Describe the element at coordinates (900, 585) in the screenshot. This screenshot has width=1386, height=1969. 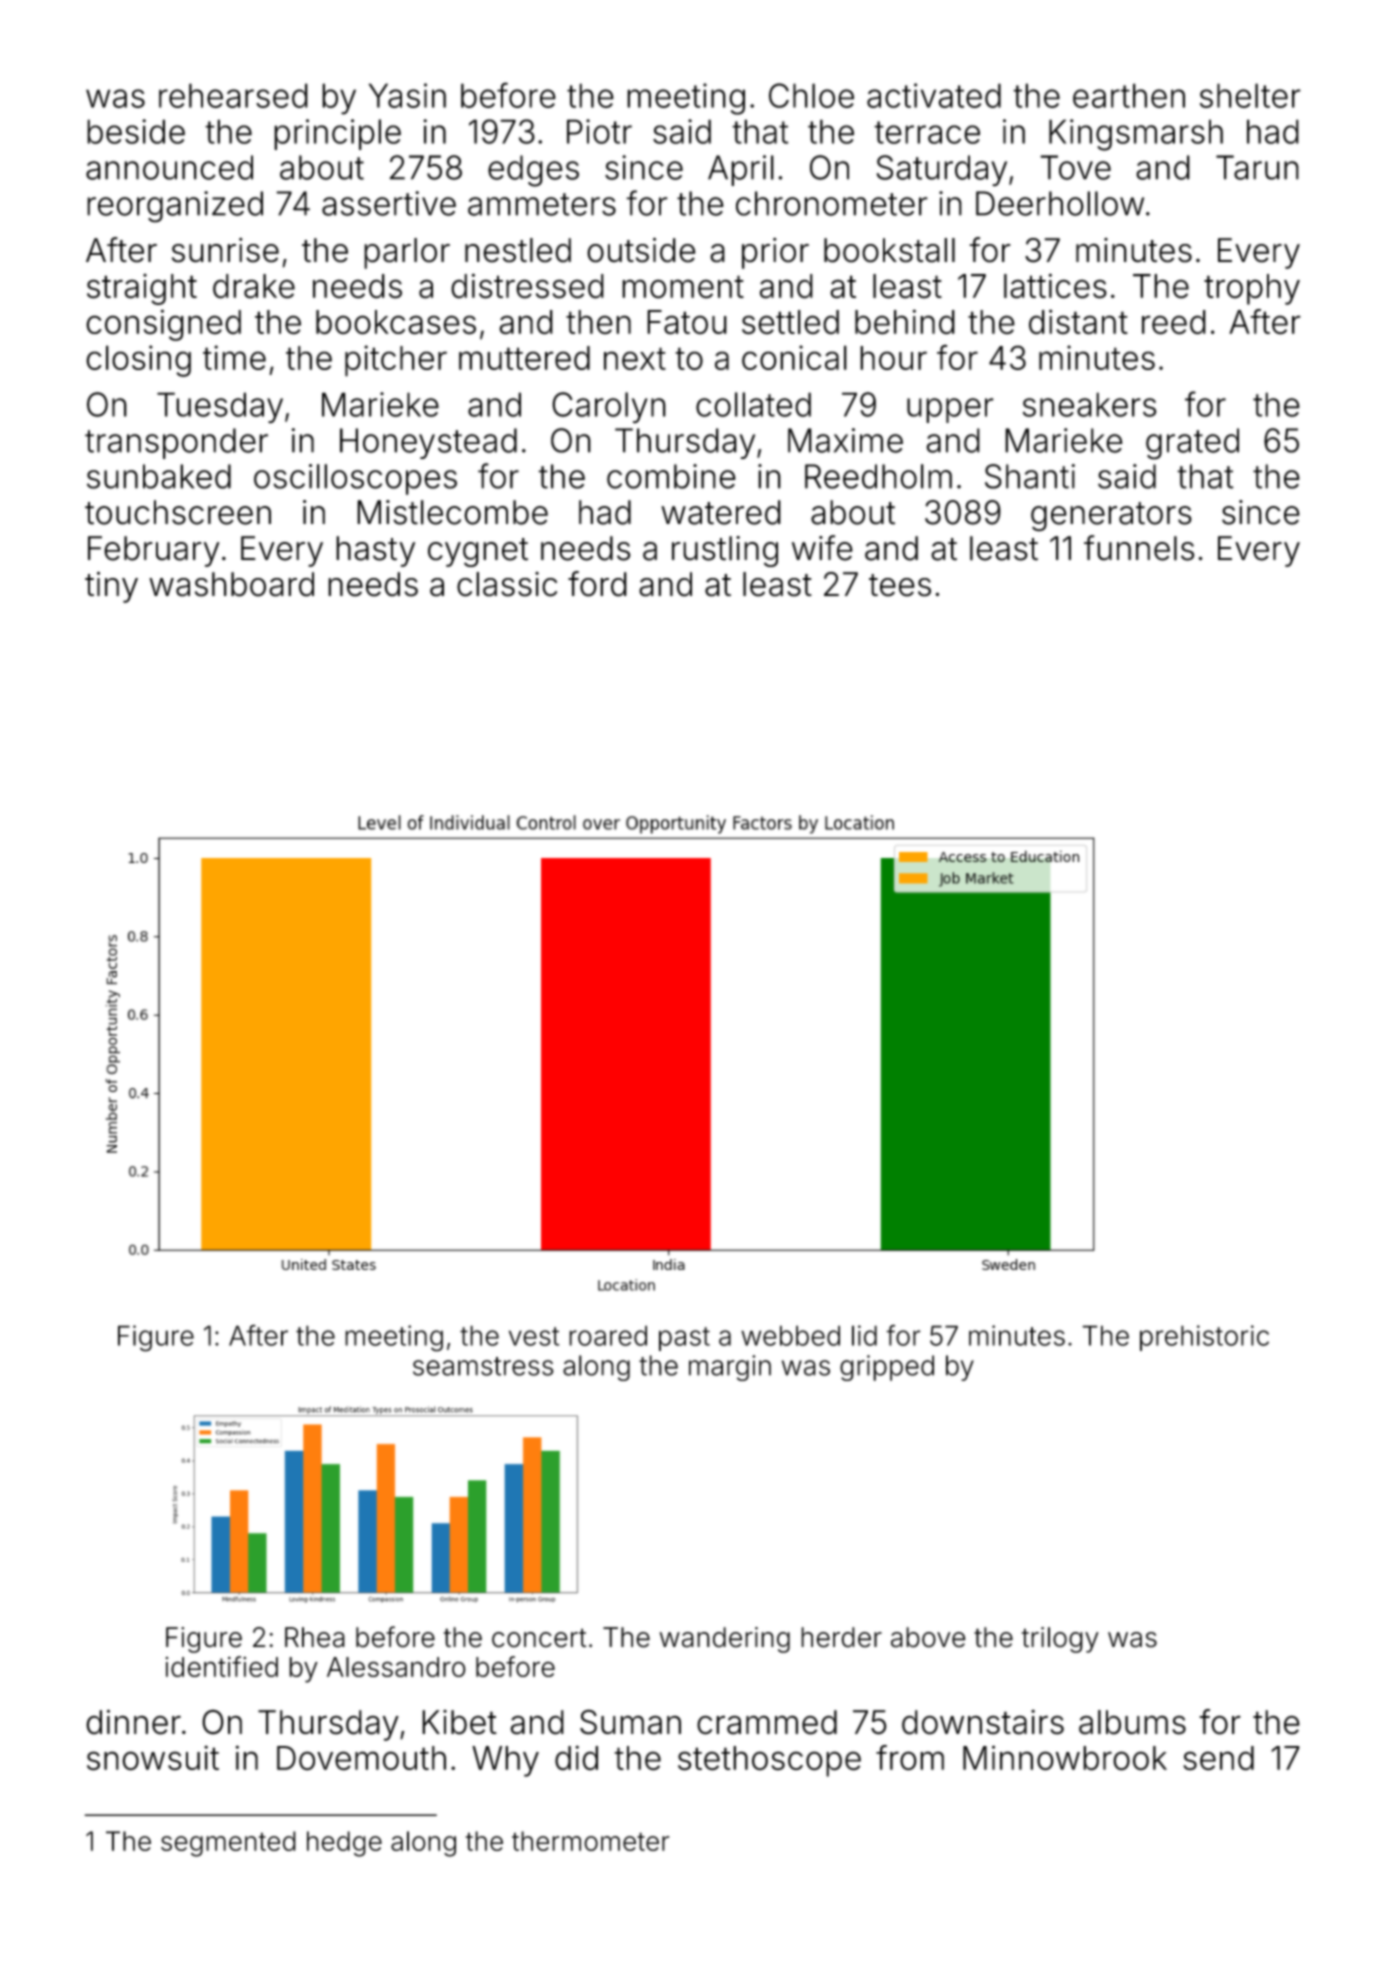
I see `tees` at that location.
